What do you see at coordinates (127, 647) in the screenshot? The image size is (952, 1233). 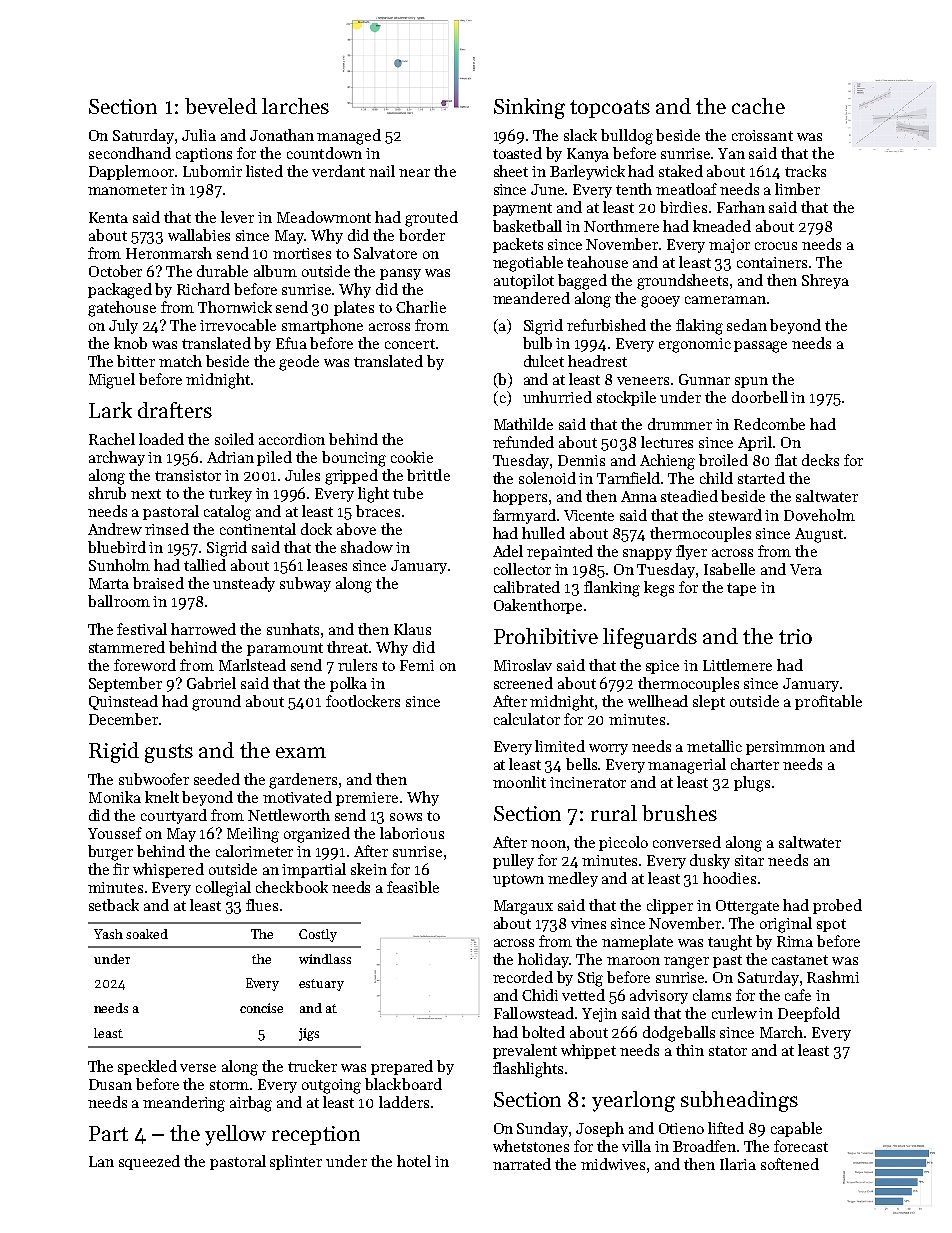 I see `stammered` at bounding box center [127, 647].
